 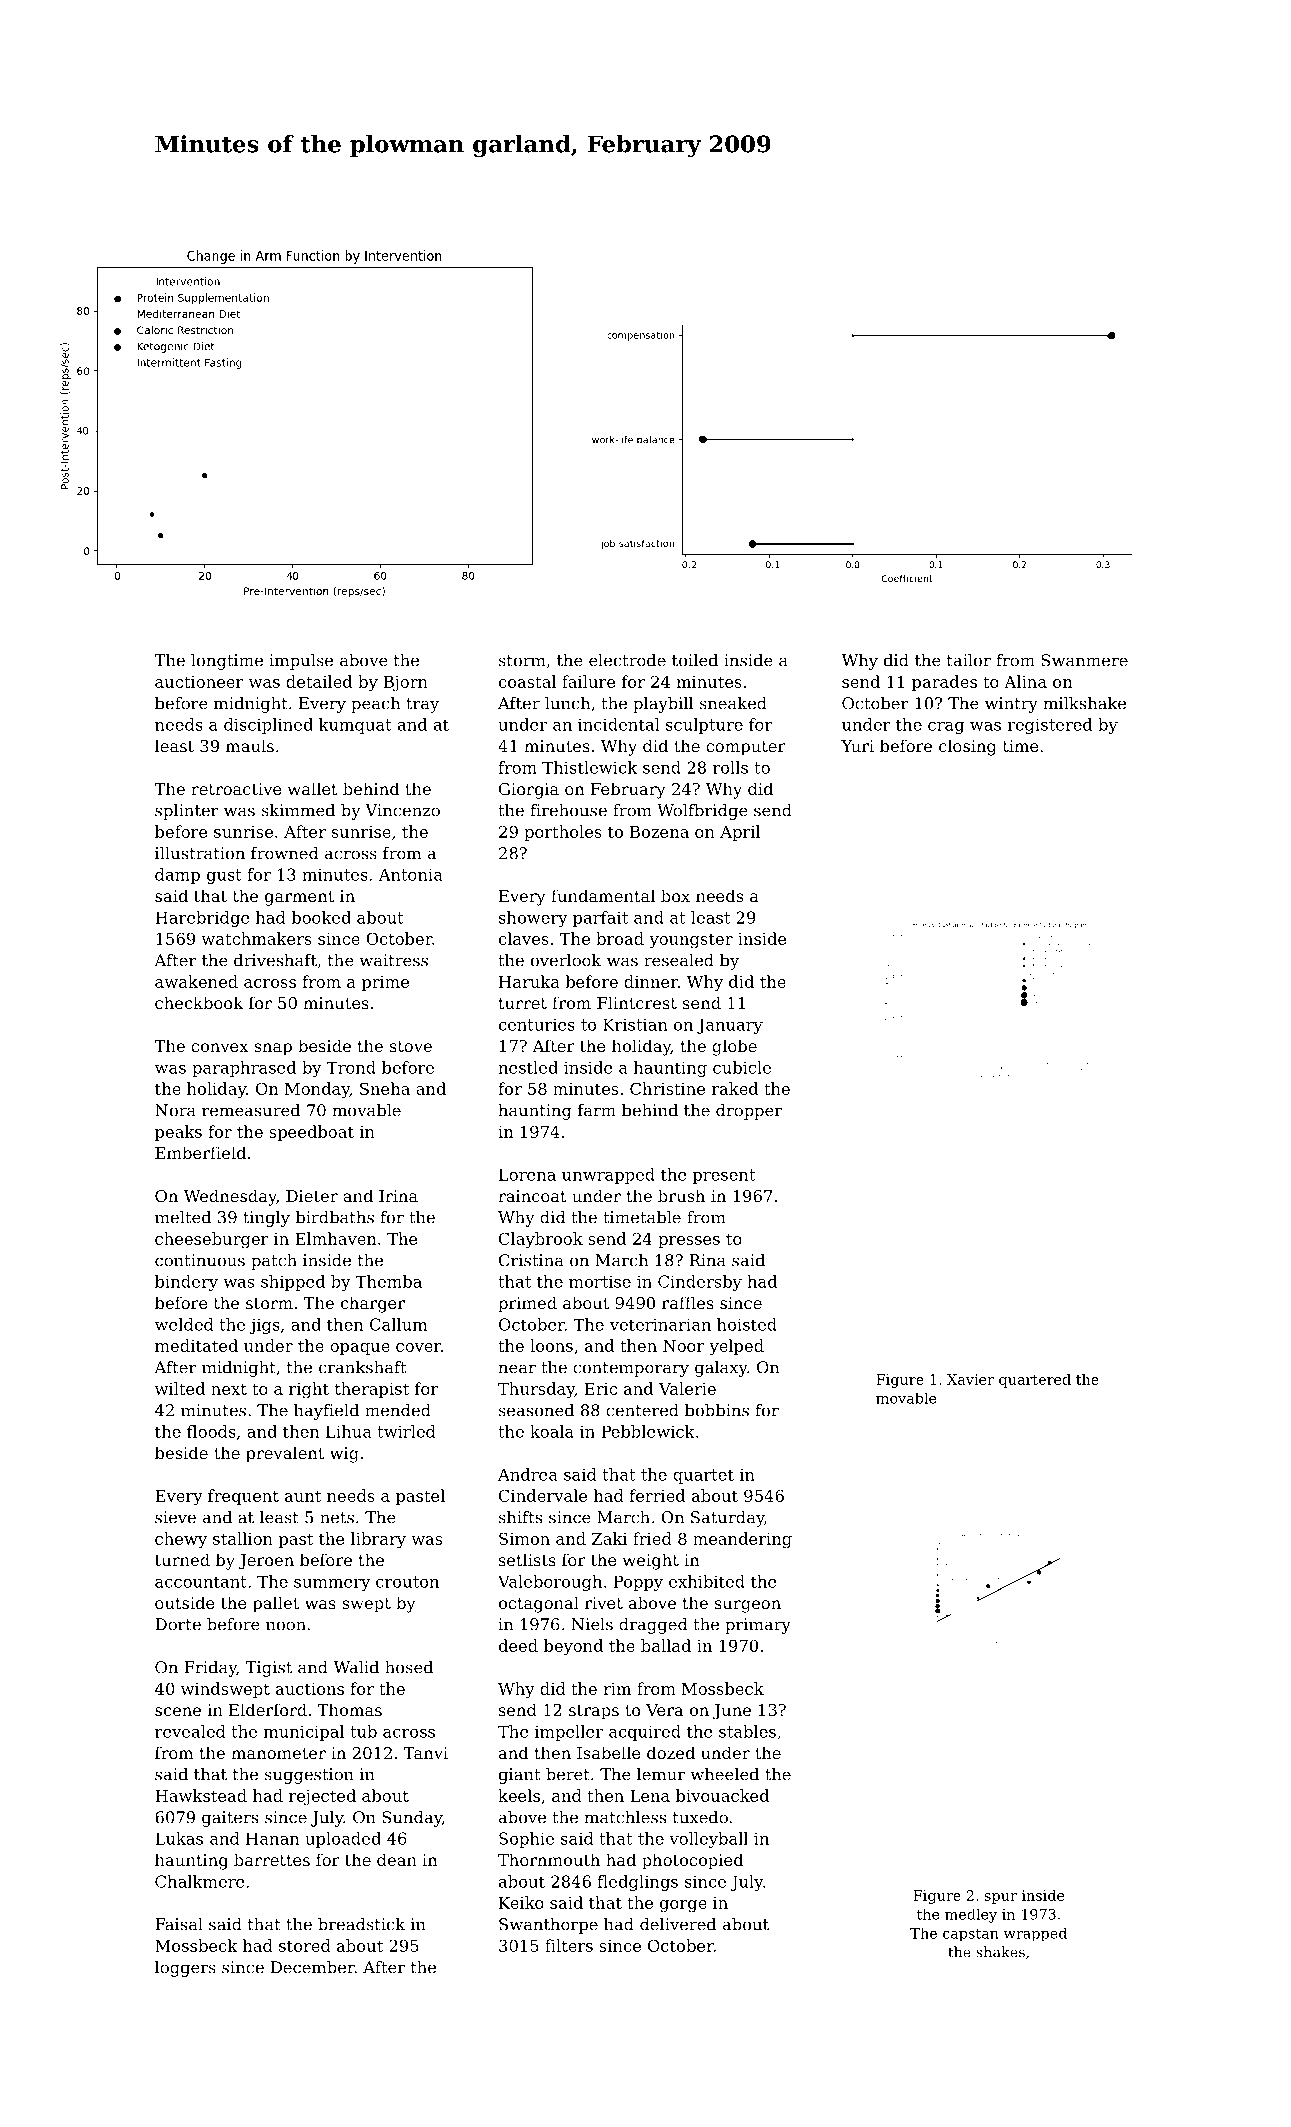 What do you see at coordinates (736, 1347) in the screenshot?
I see `yelped` at bounding box center [736, 1347].
